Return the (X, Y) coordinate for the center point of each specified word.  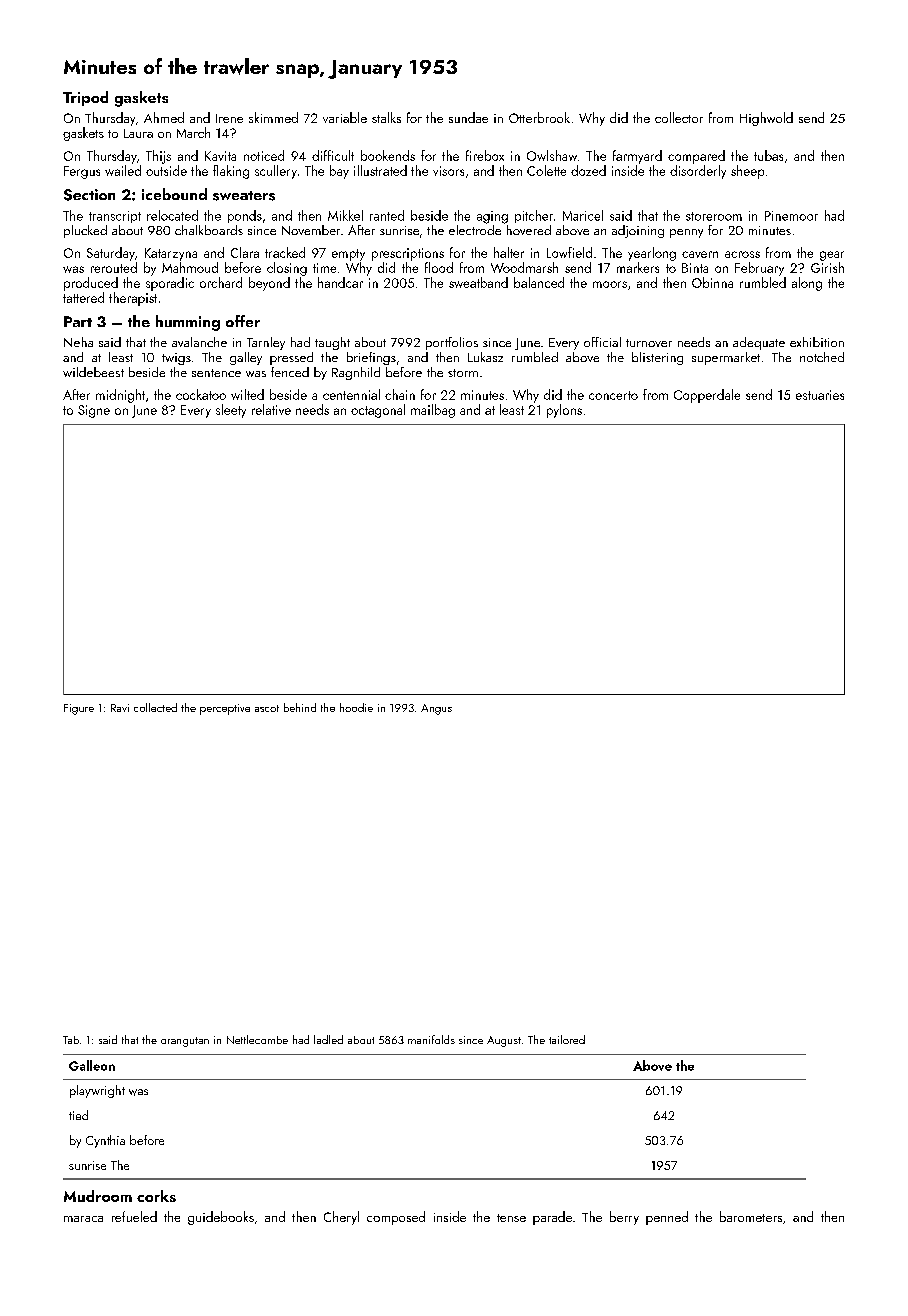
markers (638, 267)
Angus (436, 709)
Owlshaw (552, 155)
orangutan (185, 1042)
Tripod (85, 98)
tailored (567, 1039)
